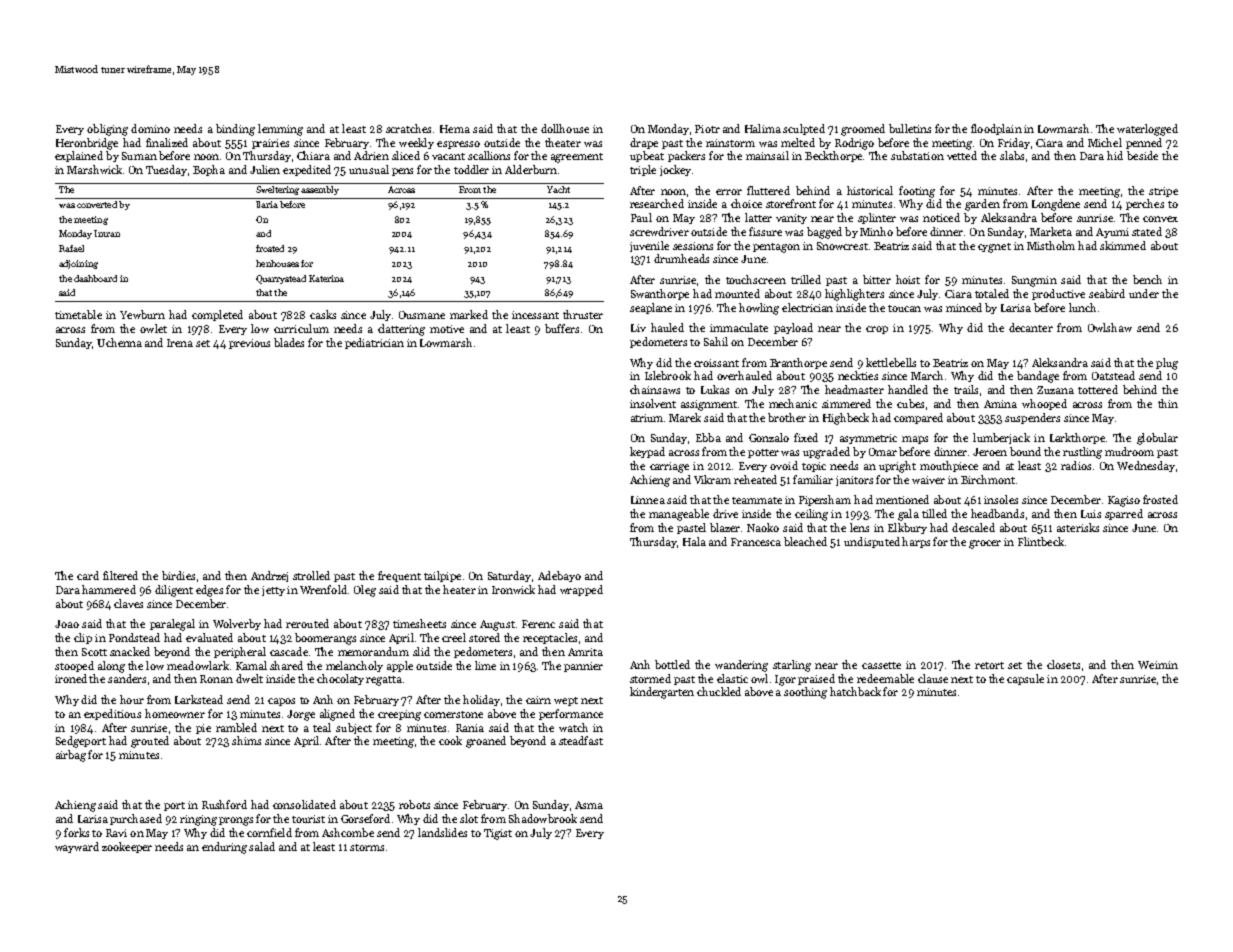 The image size is (1233, 952). I want to click on toddler, so click(471, 169).
